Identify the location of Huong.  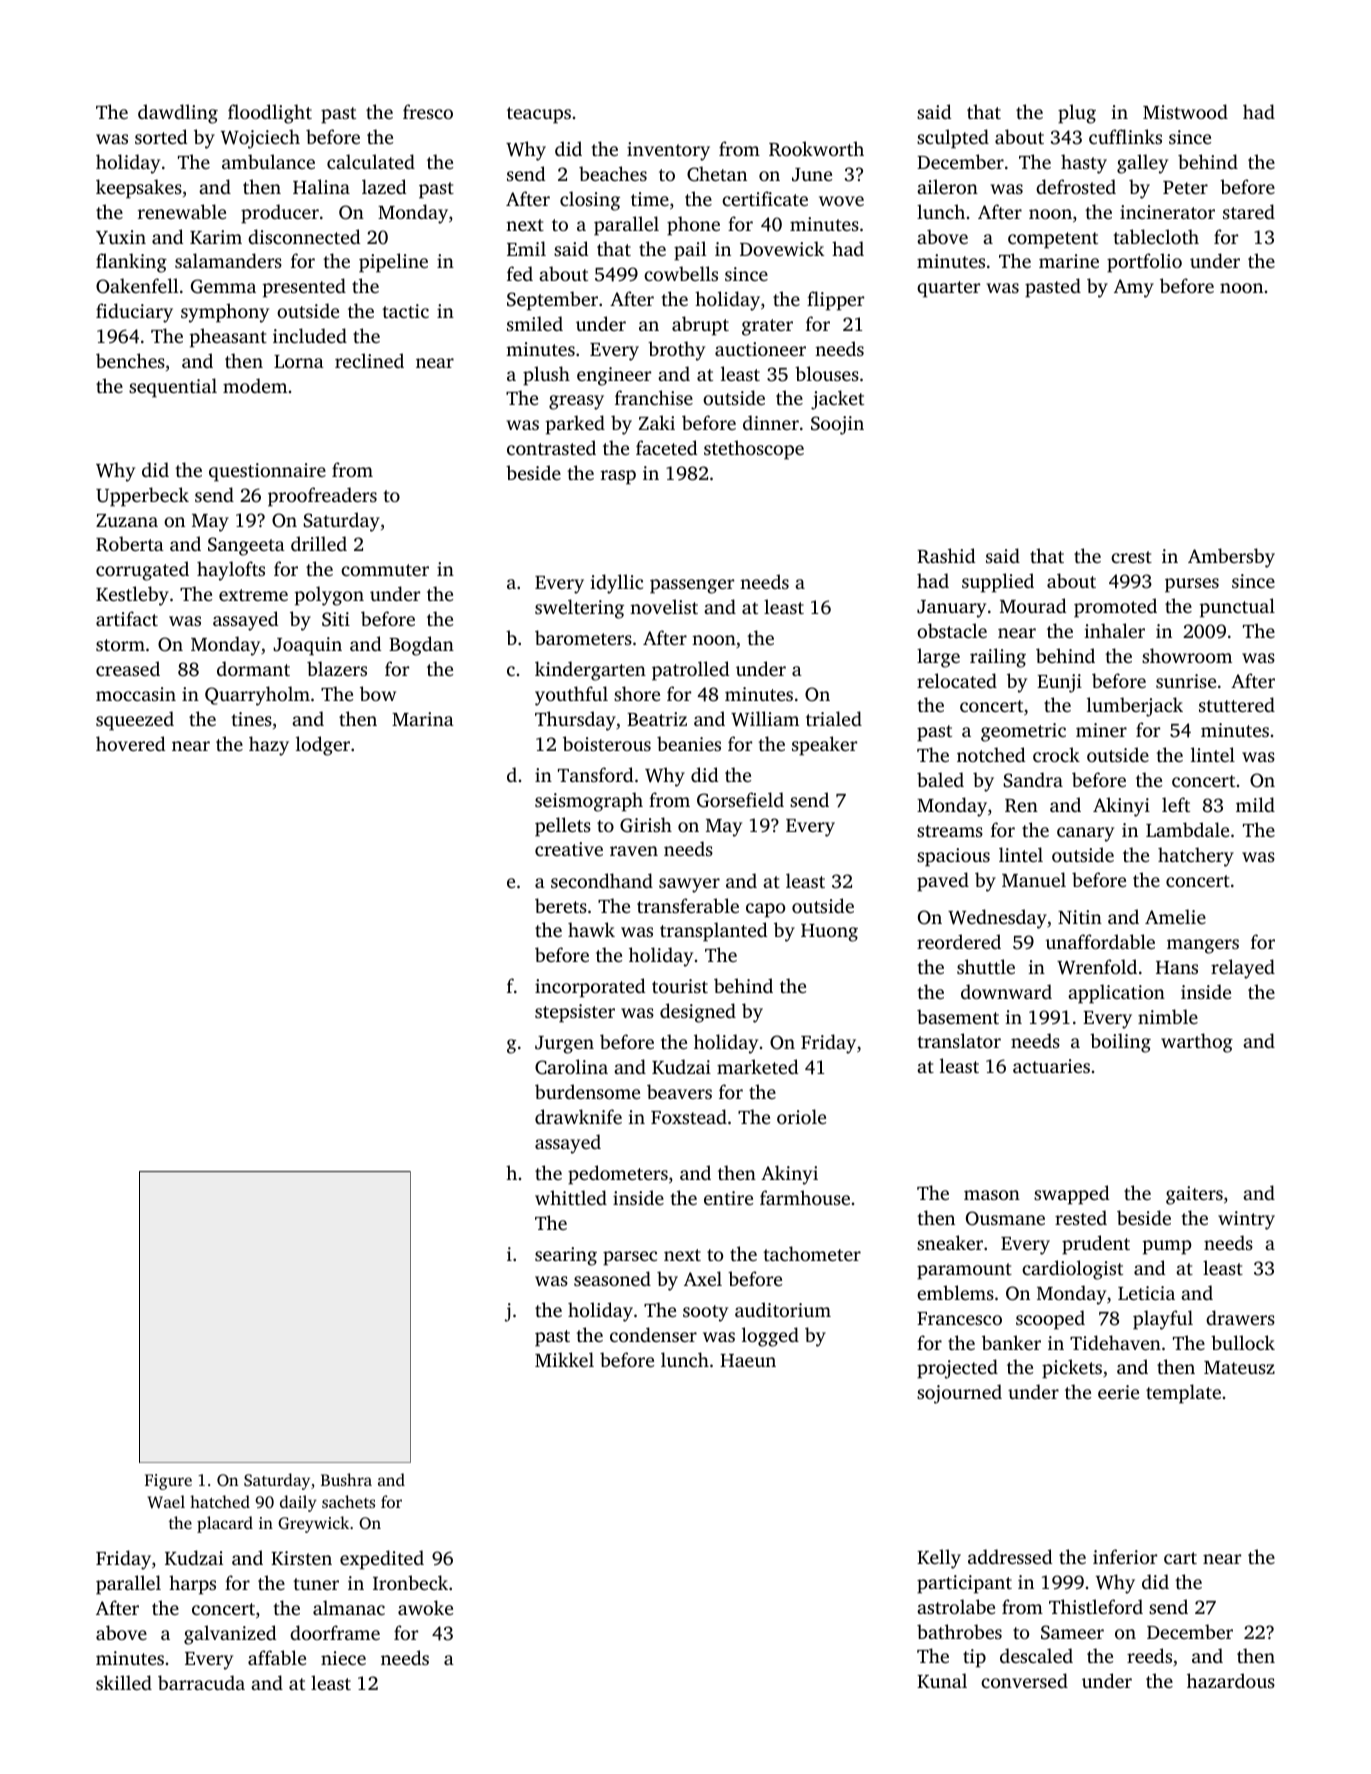
(829, 933).
